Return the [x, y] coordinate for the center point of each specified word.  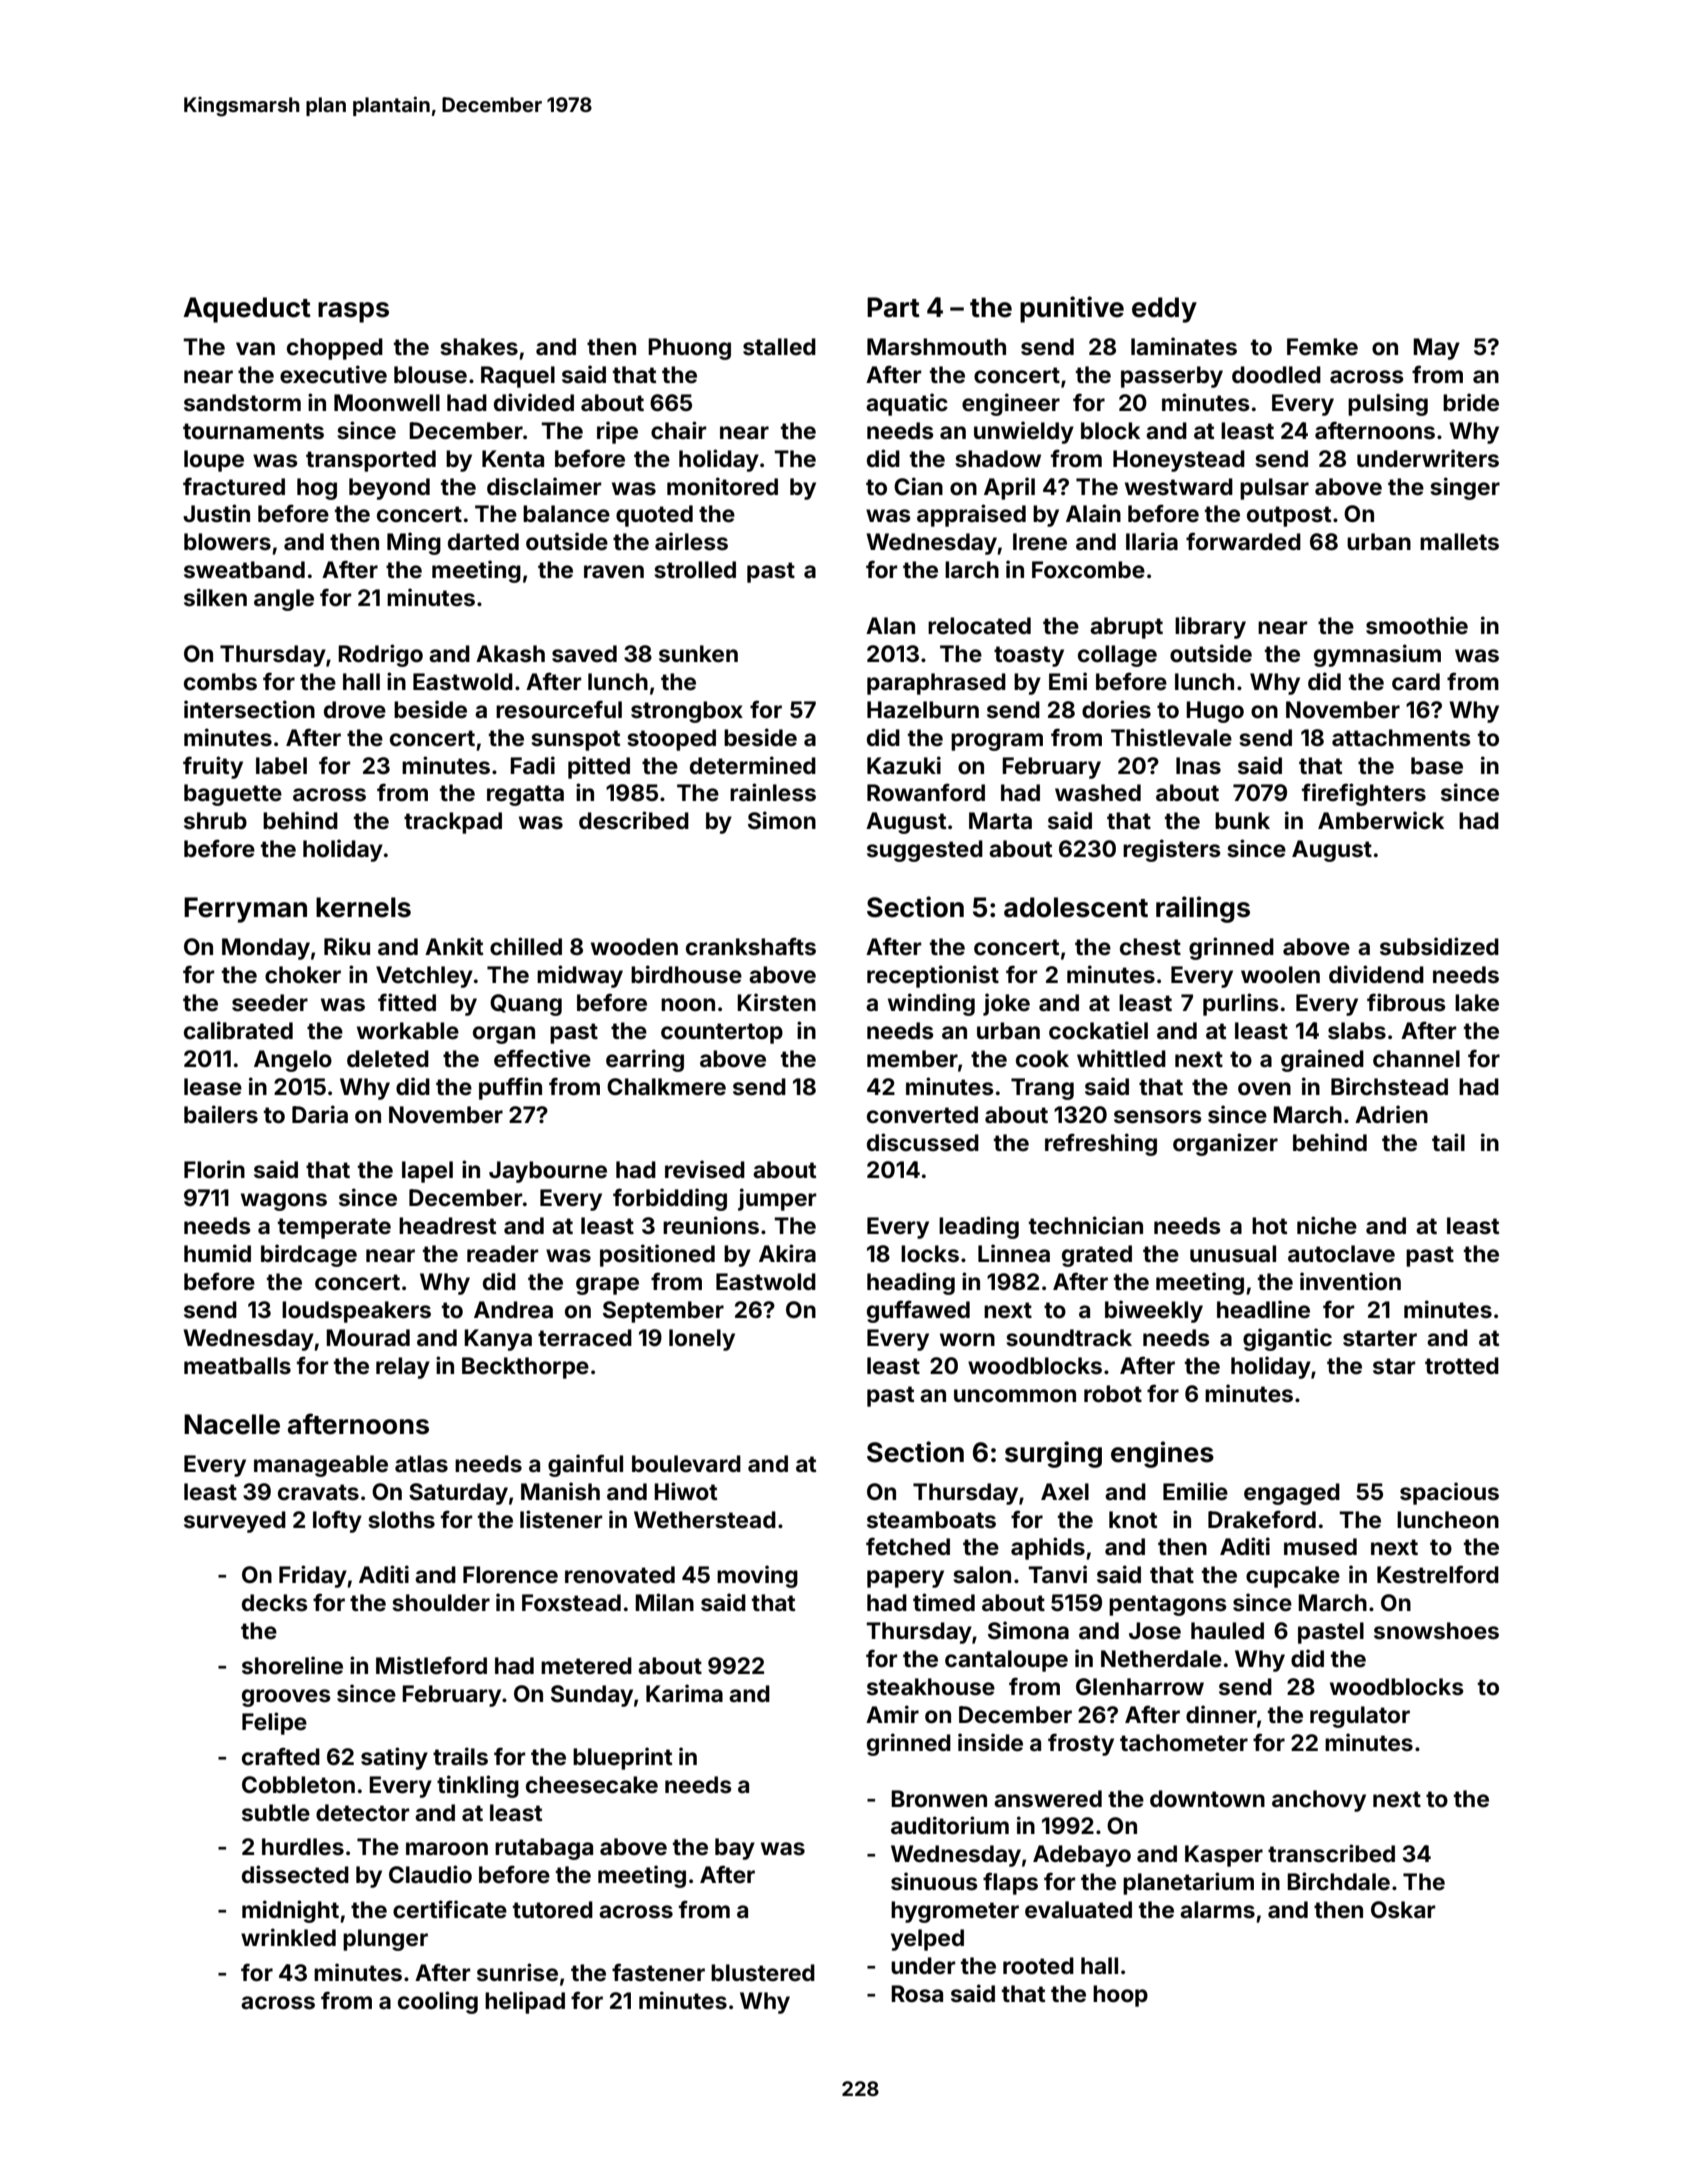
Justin [216, 513]
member [912, 1059]
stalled [779, 347]
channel [1416, 1059]
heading [911, 1283]
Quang [526, 1005]
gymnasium [1377, 655]
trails [460, 1756]
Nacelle [232, 1424]
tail [1448, 1142]
